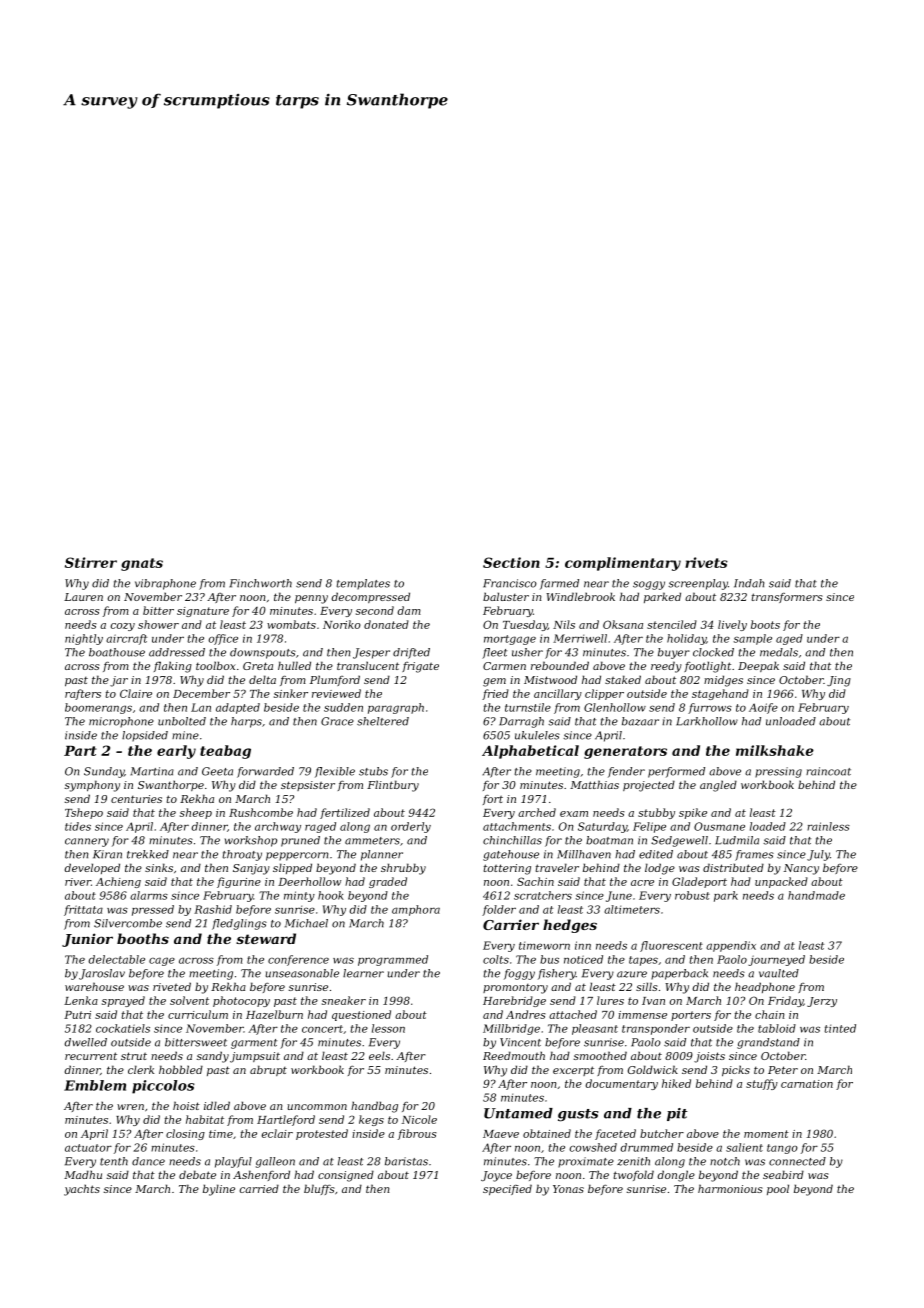 This document has height=1308, width=924. Describe the element at coordinates (730, 1188) in the document. I see `harmonious` at that location.
